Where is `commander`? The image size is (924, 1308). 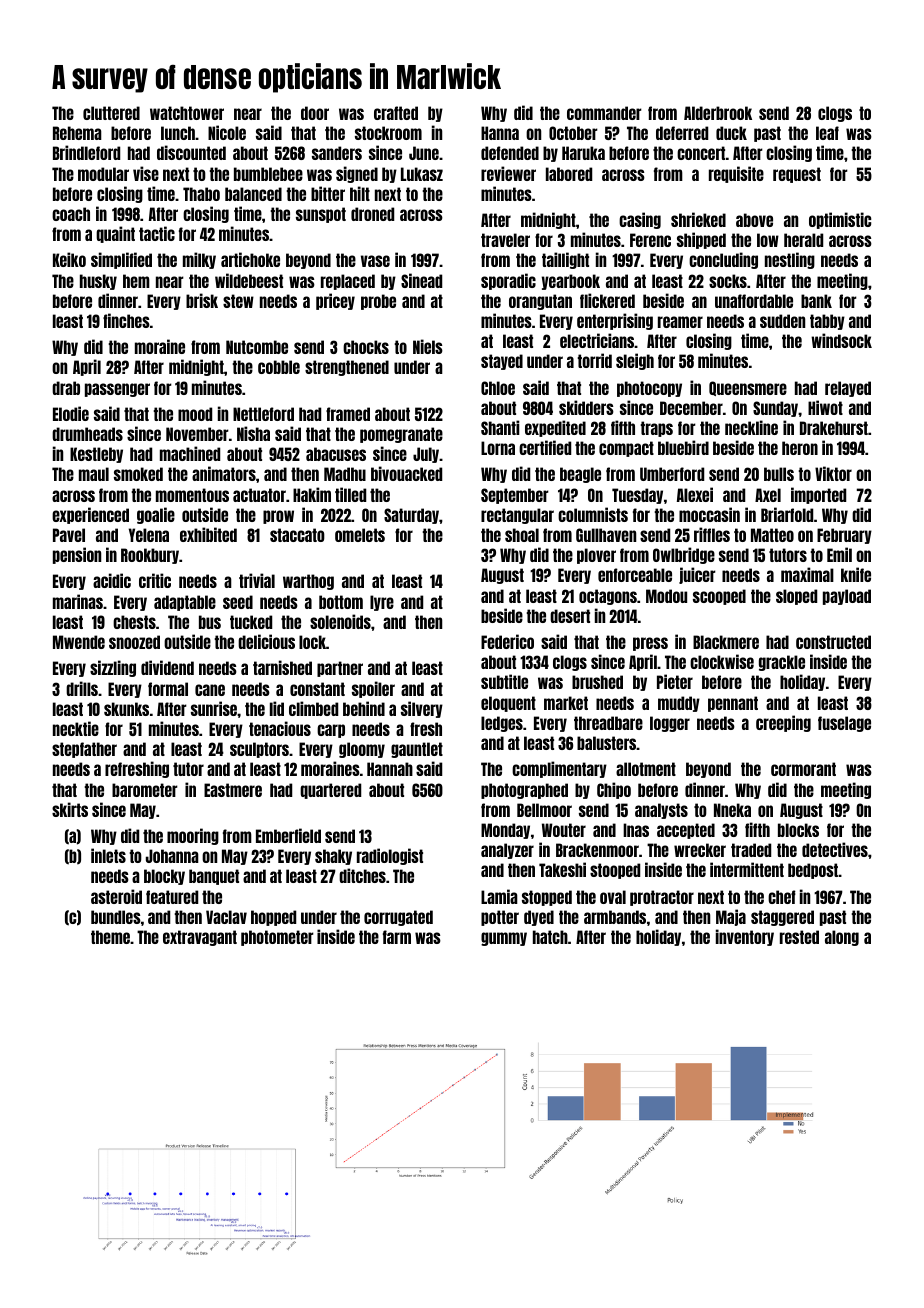
commander is located at coordinates (604, 113).
